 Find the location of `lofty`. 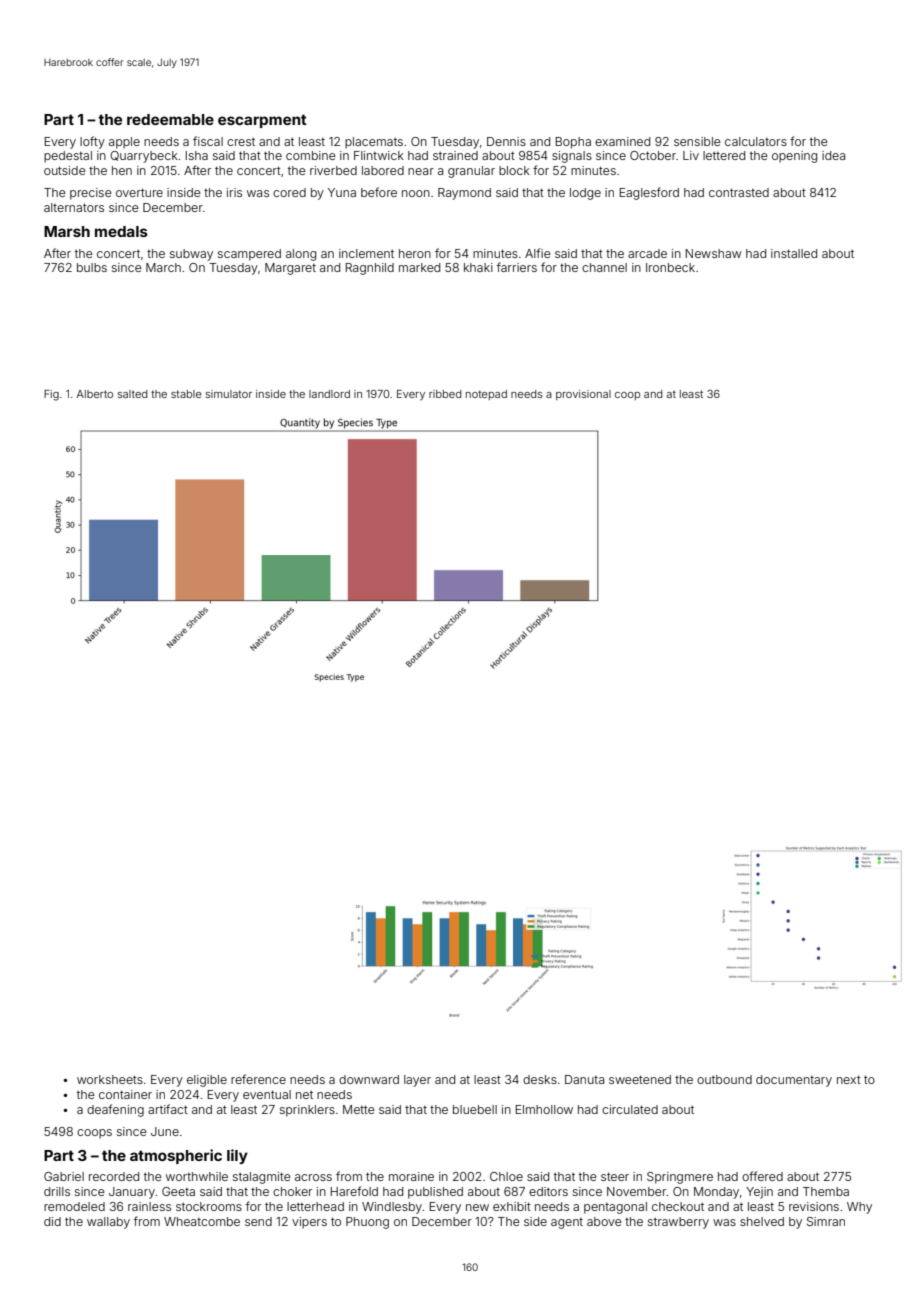

lofty is located at coordinates (92, 142).
